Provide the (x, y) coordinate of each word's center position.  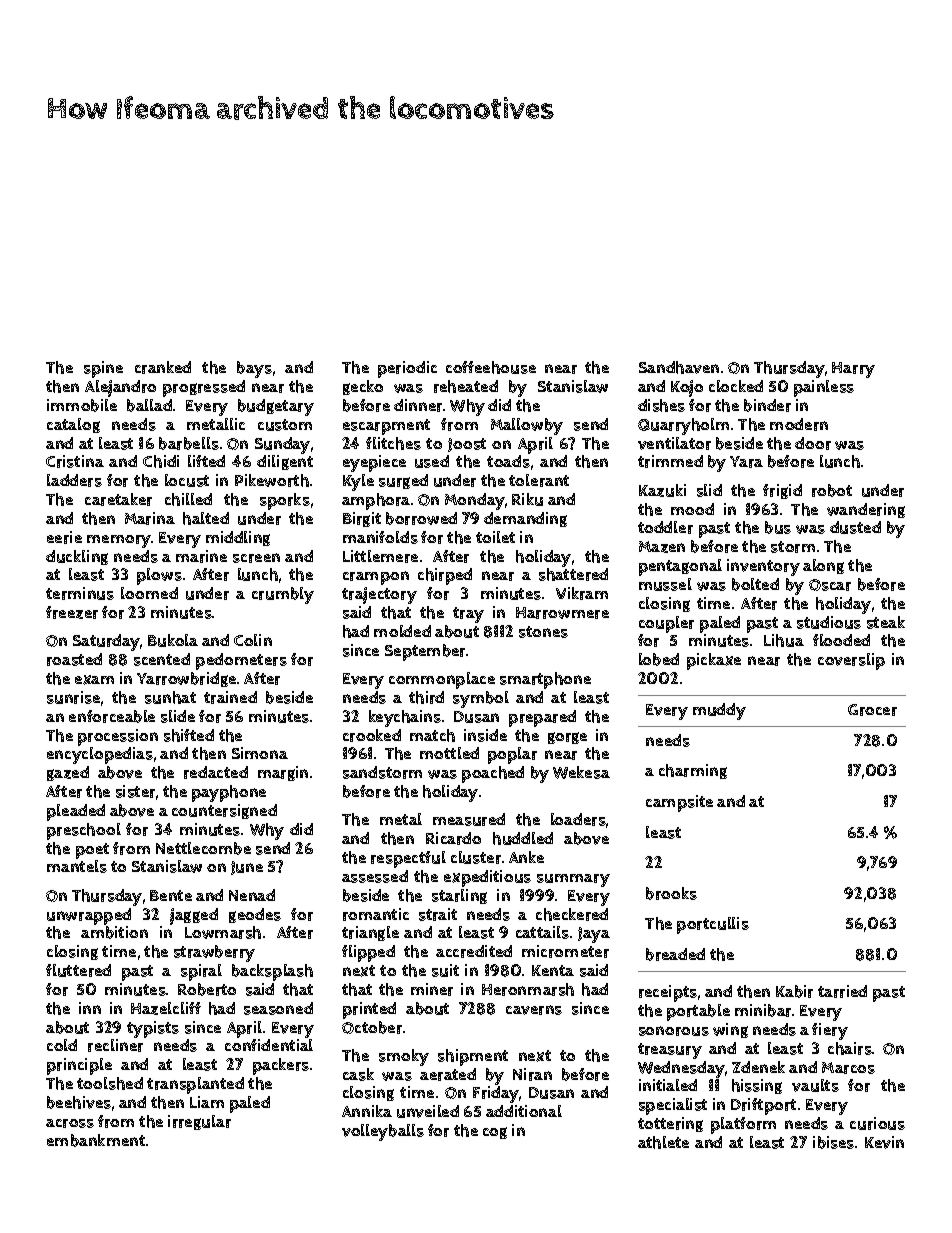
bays (254, 369)
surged (403, 481)
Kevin (884, 1142)
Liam (207, 1102)
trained (230, 697)
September (426, 652)
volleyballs (383, 1132)
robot (832, 490)
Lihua (784, 640)
